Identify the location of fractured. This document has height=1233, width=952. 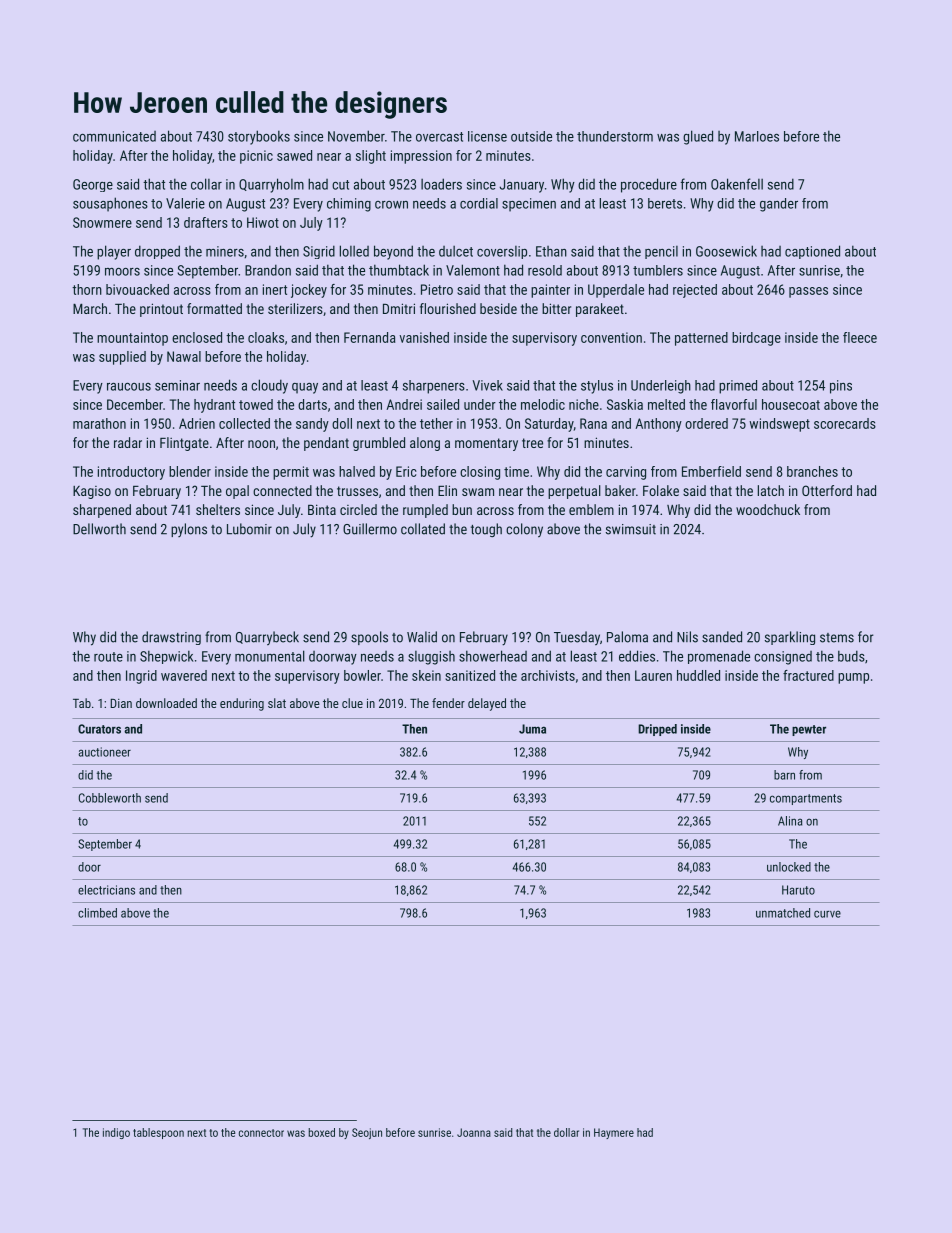
(808, 675).
